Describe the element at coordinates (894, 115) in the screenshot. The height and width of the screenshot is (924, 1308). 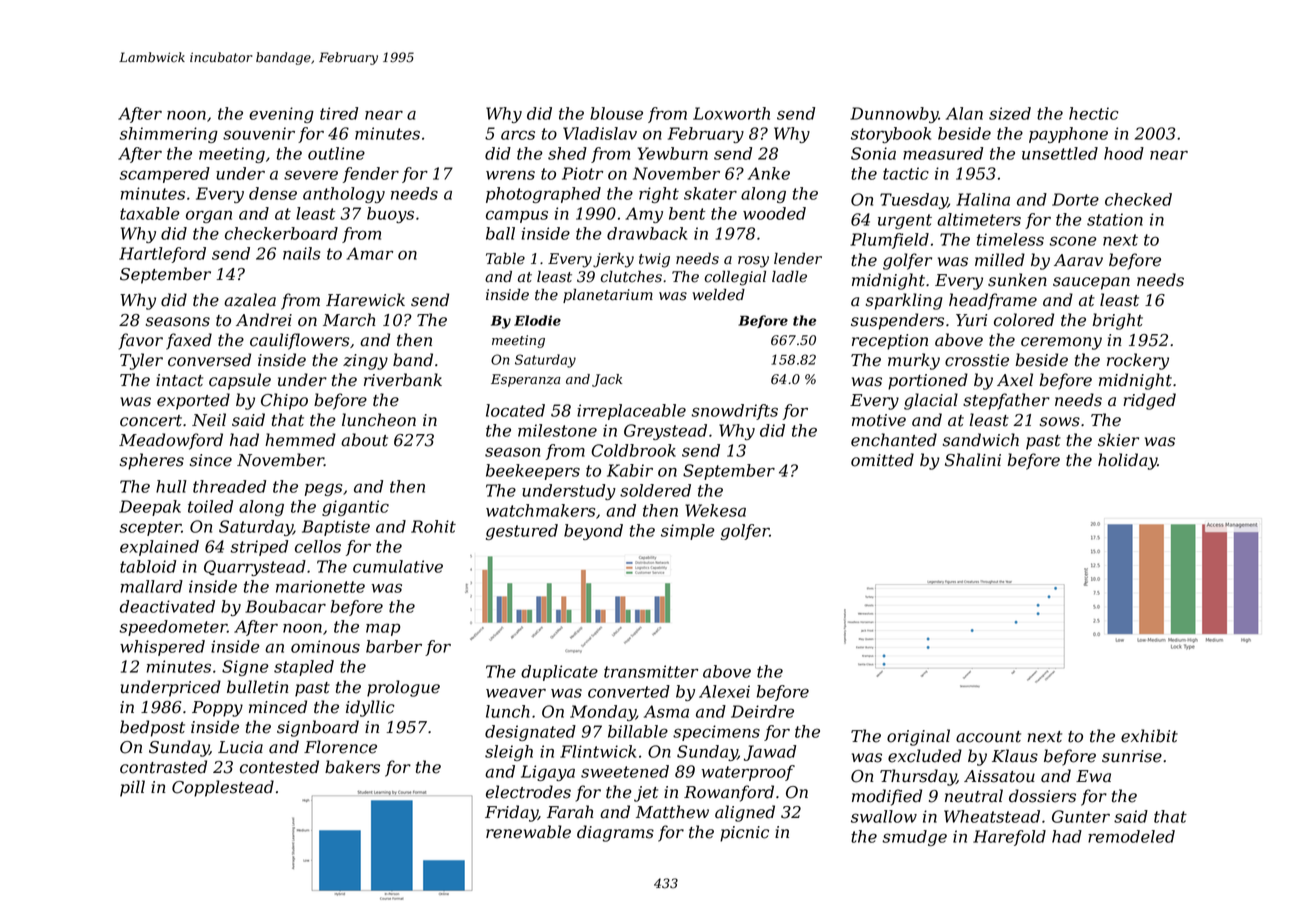
I see `Dunnowby` at that location.
